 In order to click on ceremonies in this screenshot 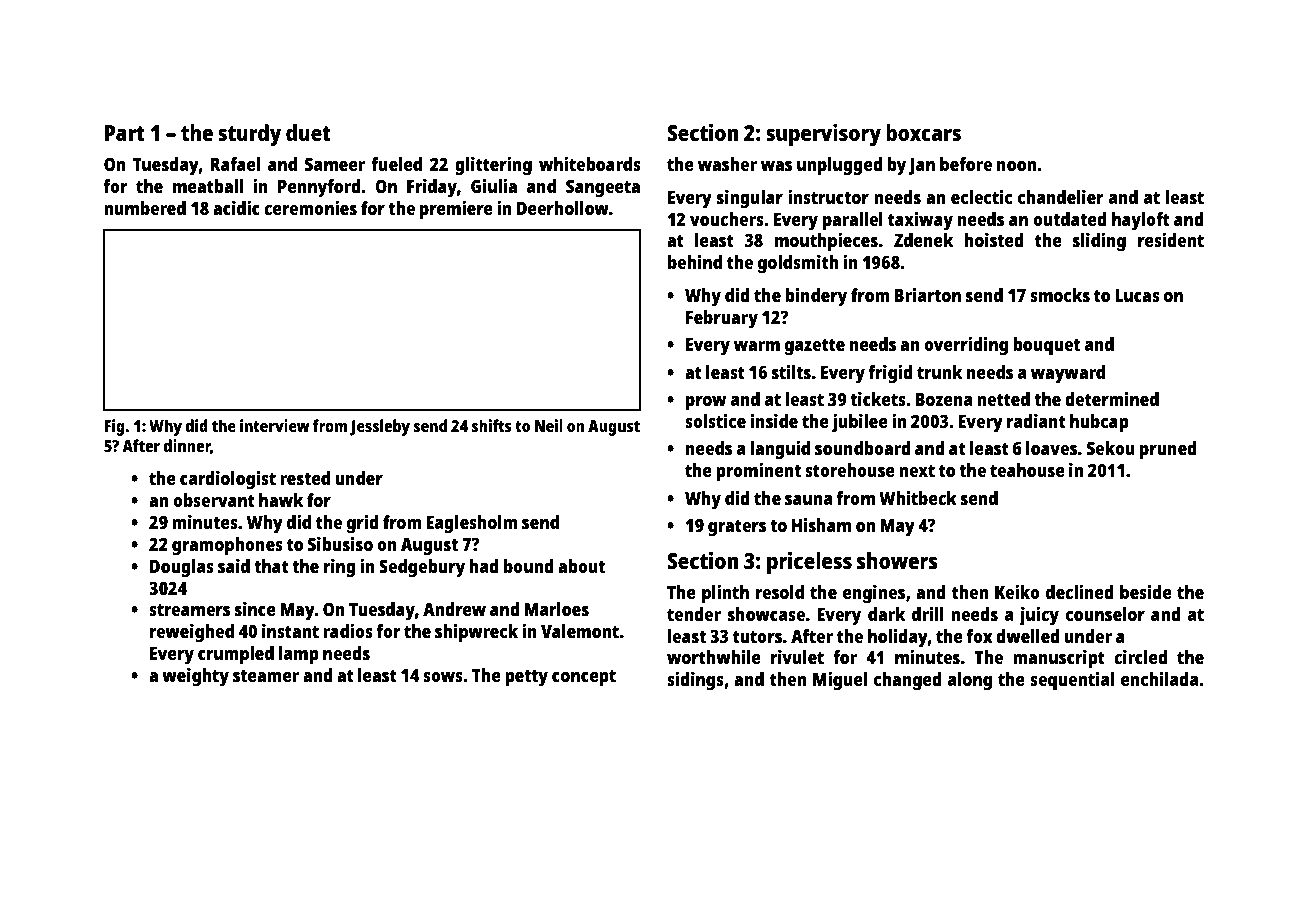, I will do `click(310, 208)`.
